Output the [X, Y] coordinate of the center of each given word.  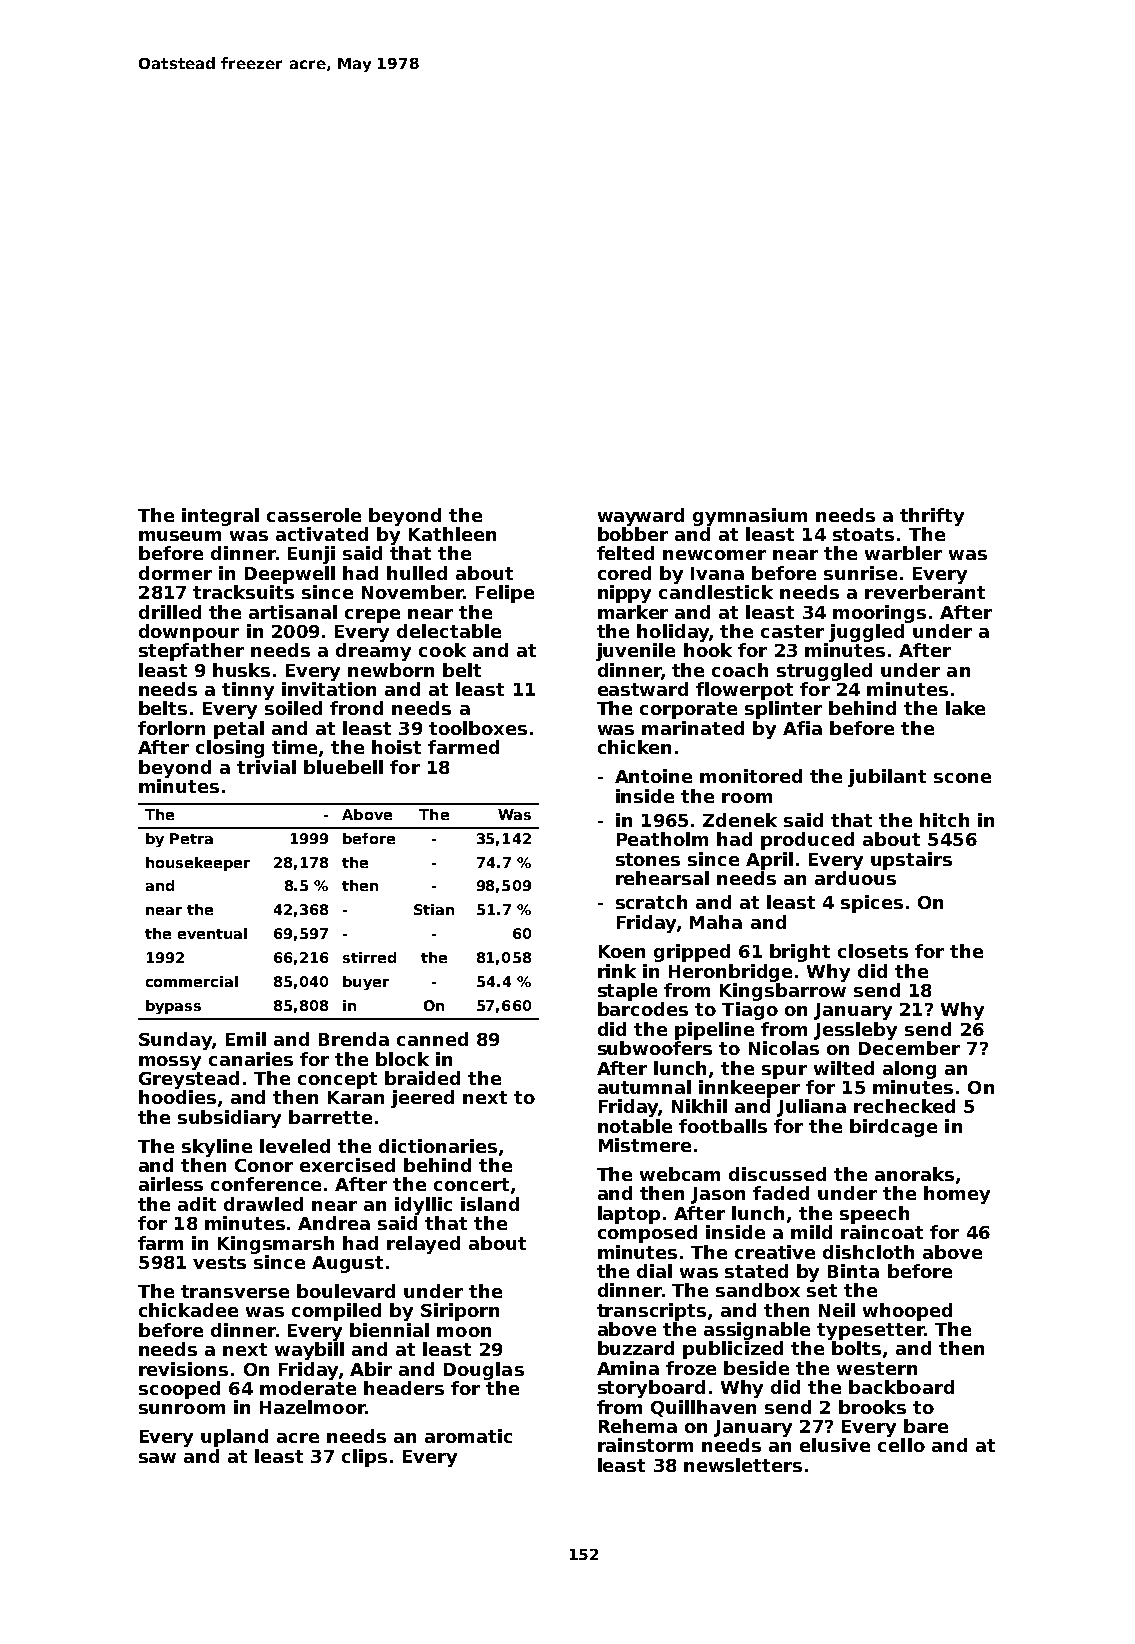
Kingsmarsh [276, 1245]
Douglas [484, 1371]
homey [957, 1195]
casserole [314, 515]
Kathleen [452, 534]
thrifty [932, 517]
